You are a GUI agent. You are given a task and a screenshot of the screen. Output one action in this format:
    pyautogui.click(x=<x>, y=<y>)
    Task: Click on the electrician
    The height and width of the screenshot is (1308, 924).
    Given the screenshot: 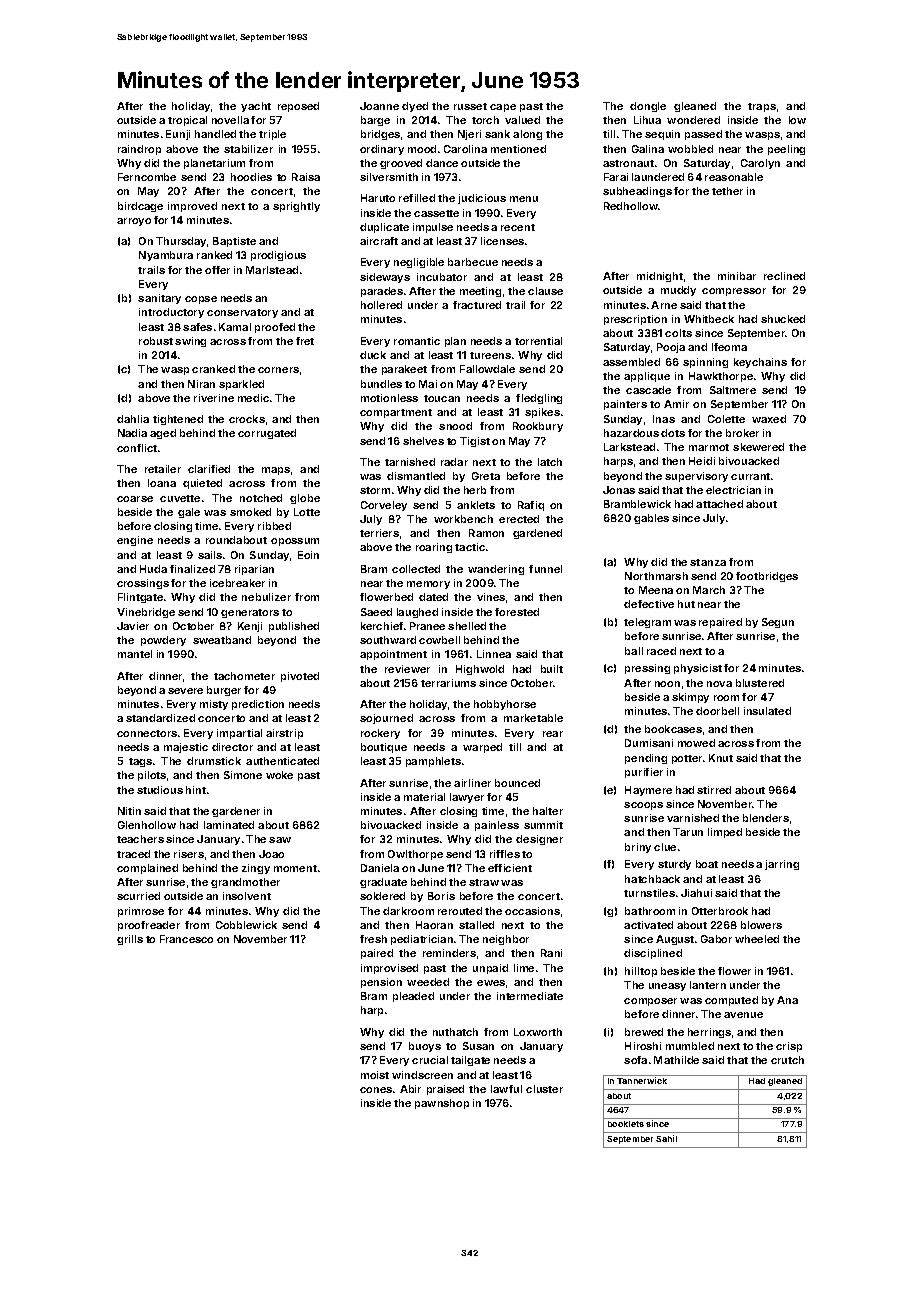 What is the action you would take?
    pyautogui.click(x=733, y=490)
